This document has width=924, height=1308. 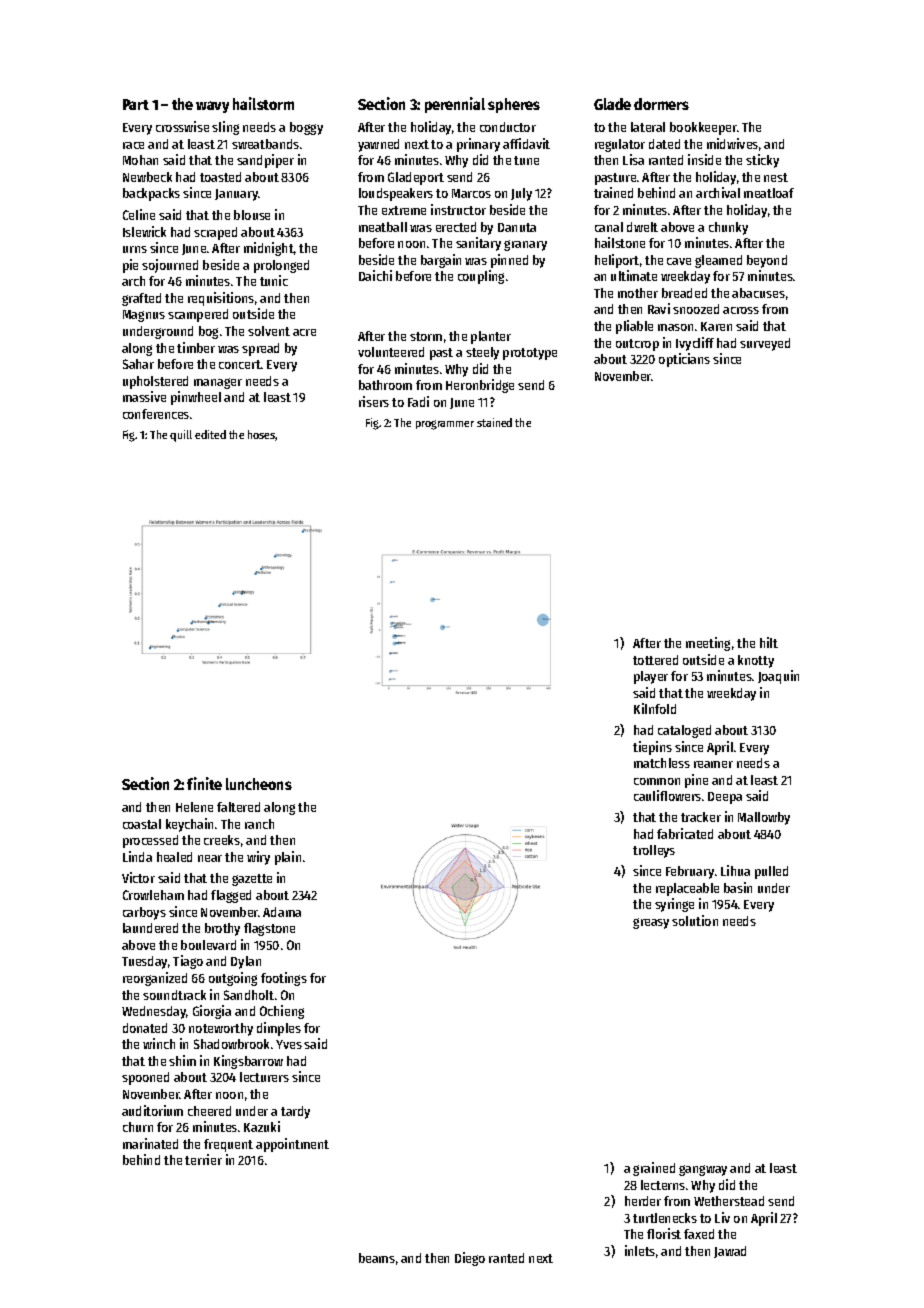 I want to click on finite, so click(x=204, y=783).
